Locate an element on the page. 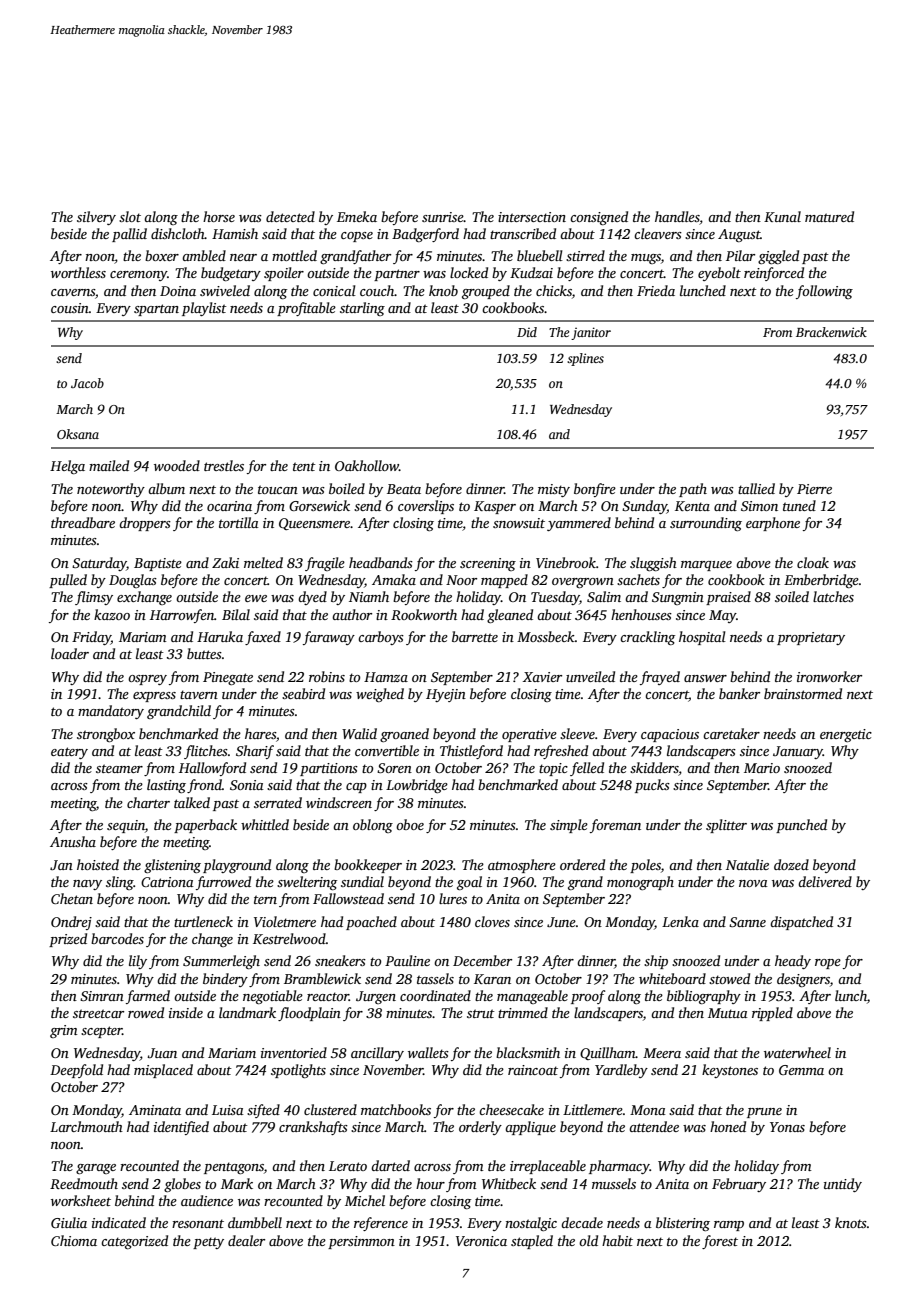 Image resolution: width=924 pixels, height=1308 pixels. rope is located at coordinates (828, 964).
